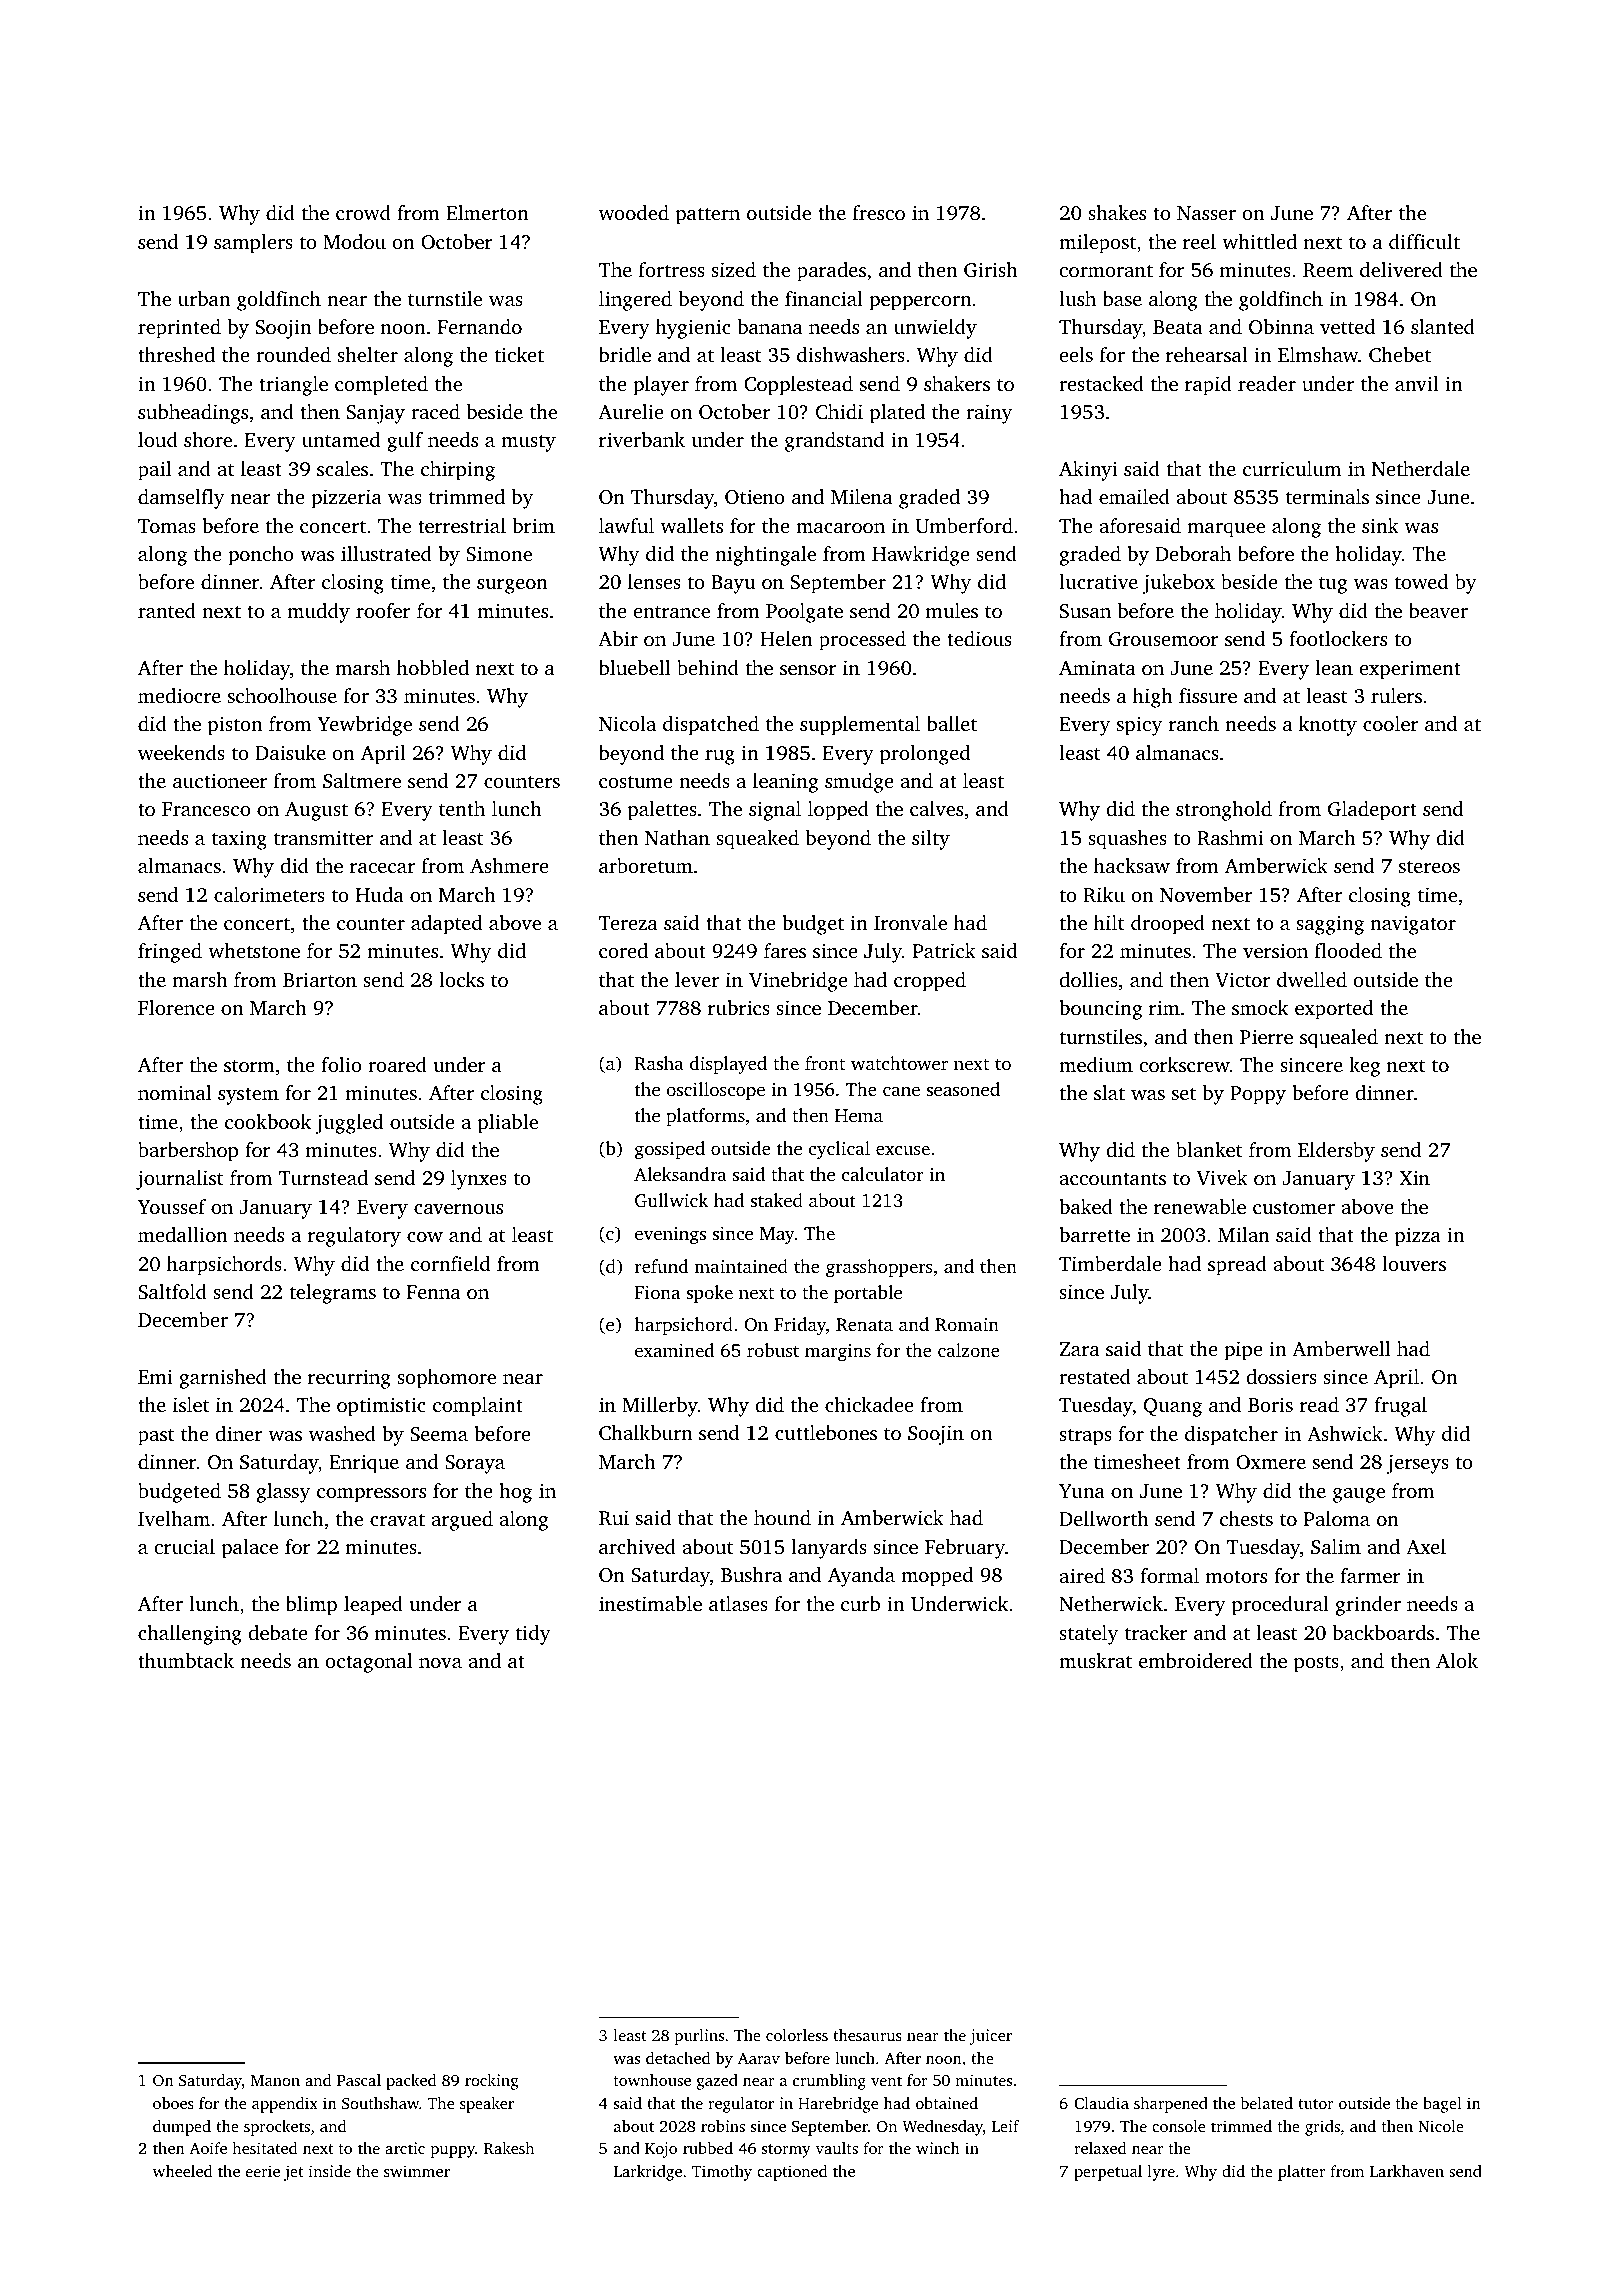 The width and height of the image is (1620, 2292). Describe the element at coordinates (1372, 811) in the image. I see `Gladeport` at that location.
